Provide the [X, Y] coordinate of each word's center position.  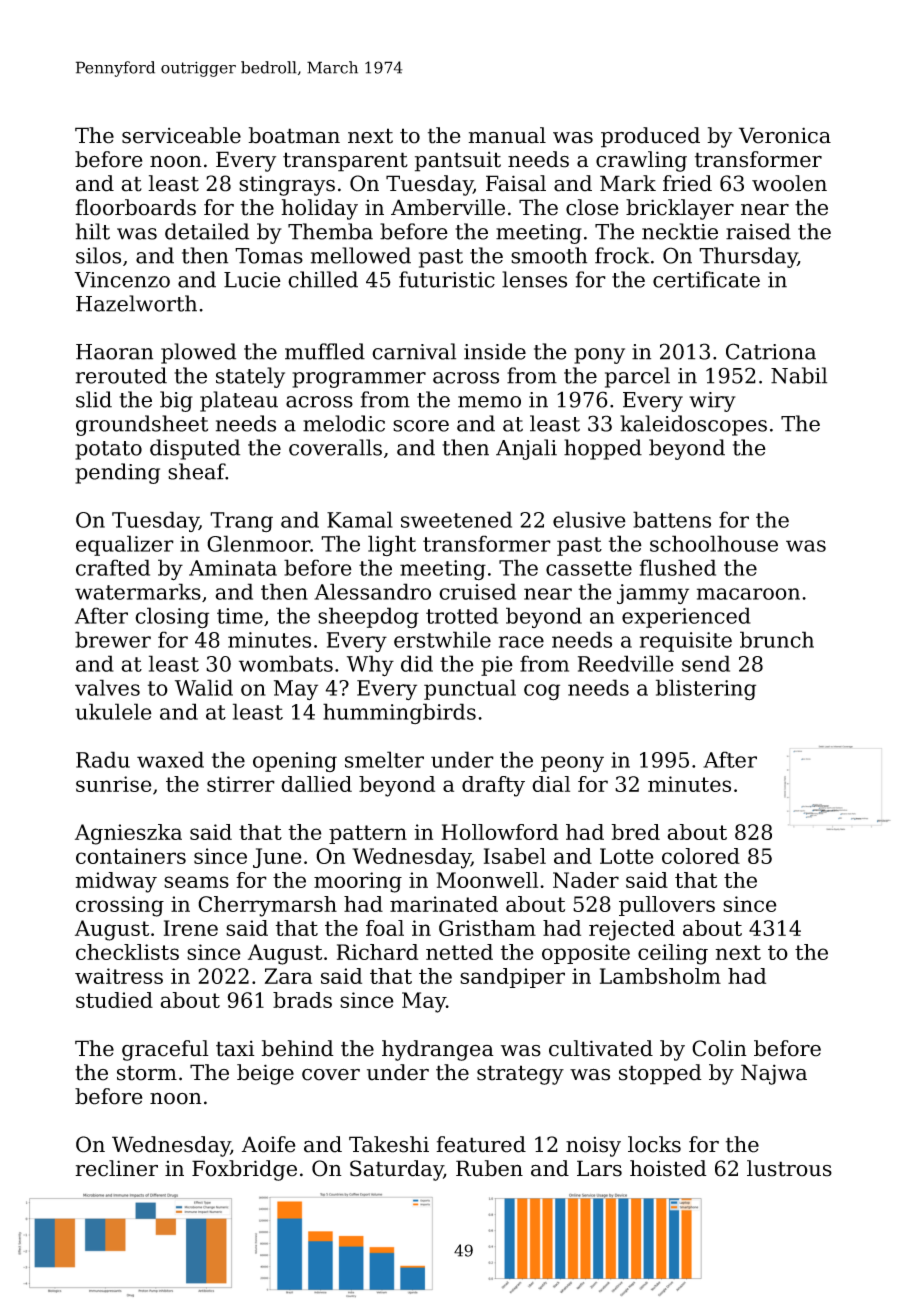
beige [265, 1074]
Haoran [114, 352]
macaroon [748, 594]
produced [650, 137]
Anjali [526, 449]
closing [172, 618]
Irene [191, 928]
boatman [294, 135]
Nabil [799, 375]
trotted [462, 615]
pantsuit [458, 161]
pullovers [667, 906]
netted [459, 952]
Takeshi [389, 1144]
